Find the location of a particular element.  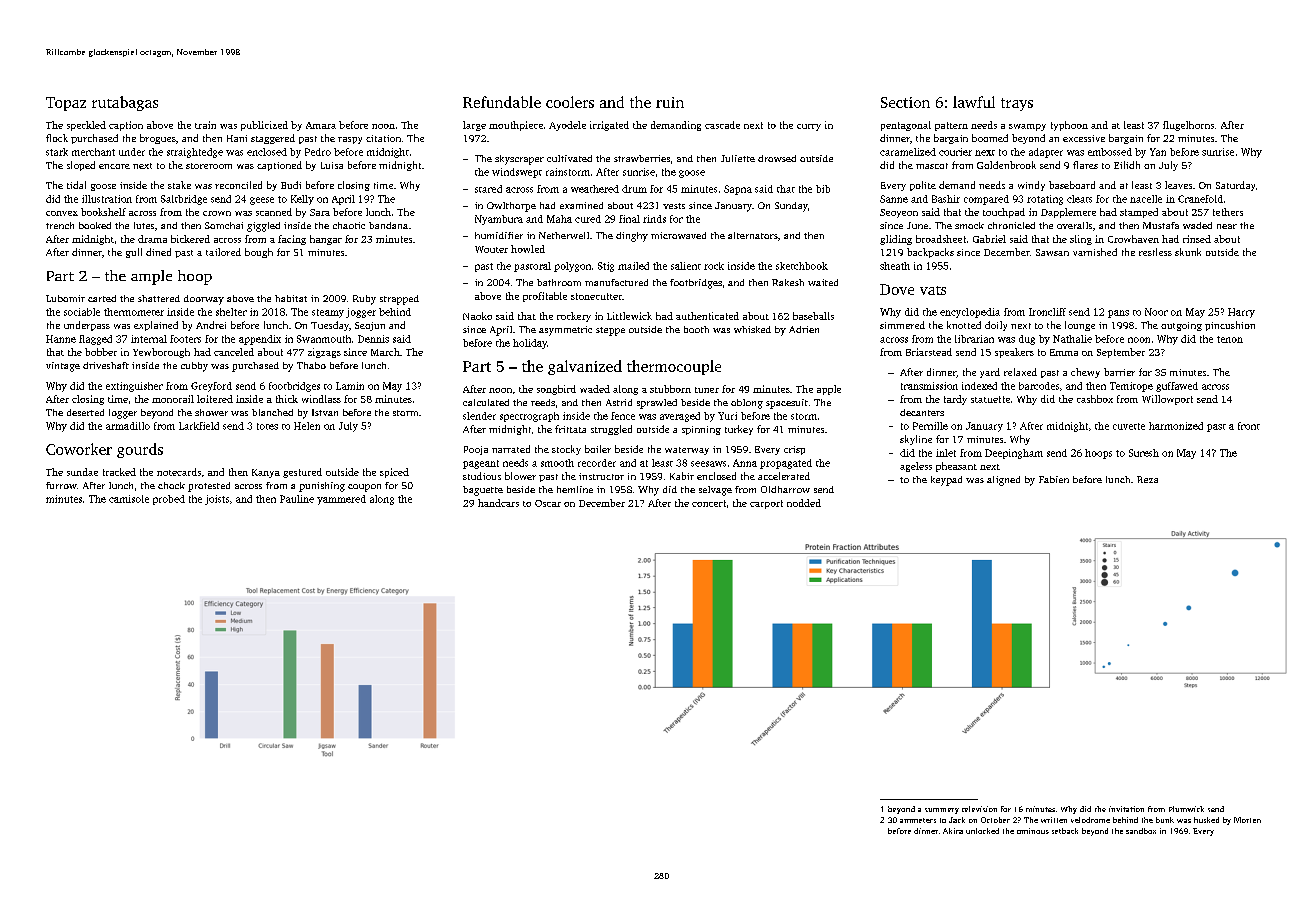

trays is located at coordinates (1017, 104).
